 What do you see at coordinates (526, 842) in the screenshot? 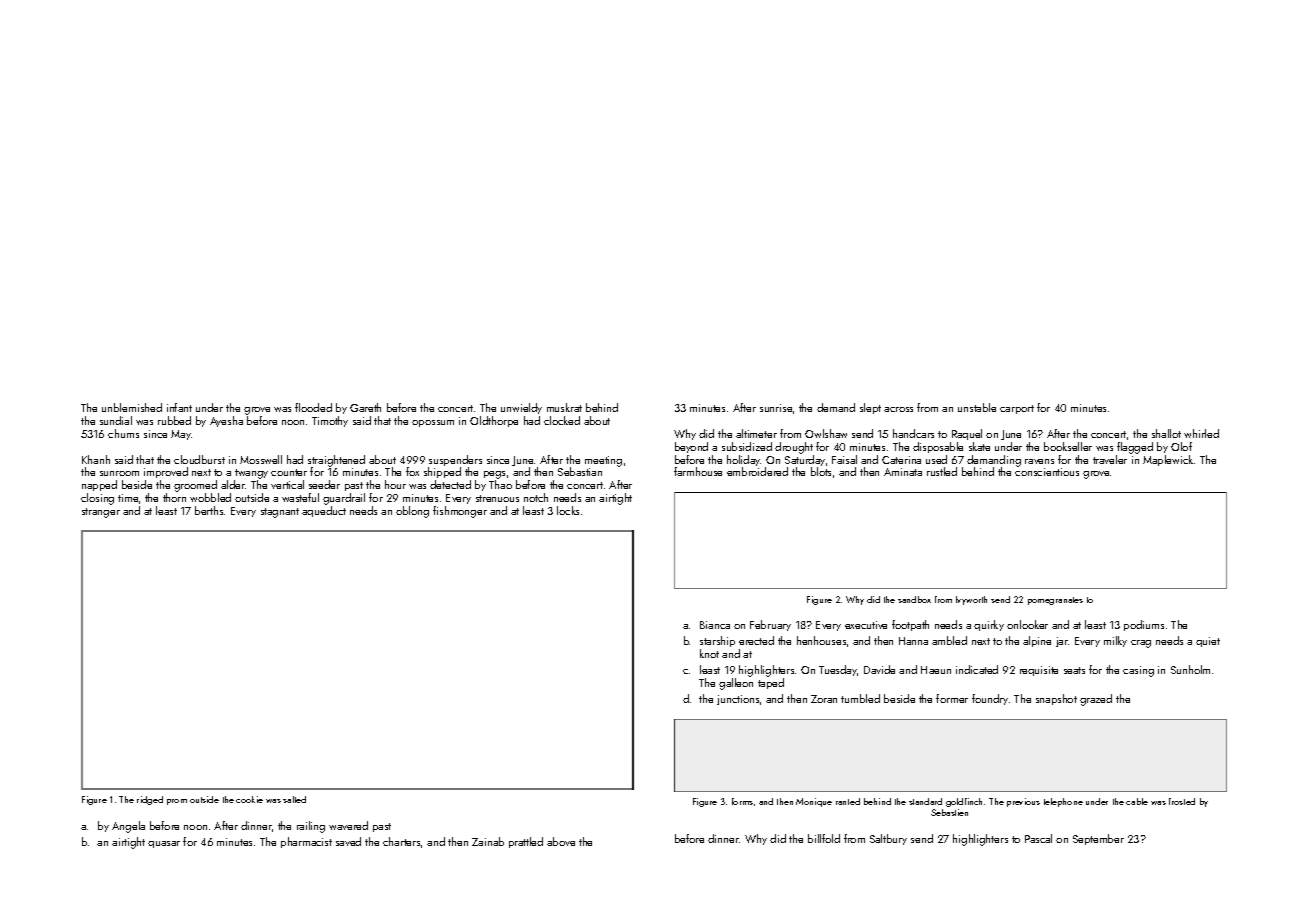
I see `prattled` at bounding box center [526, 842].
